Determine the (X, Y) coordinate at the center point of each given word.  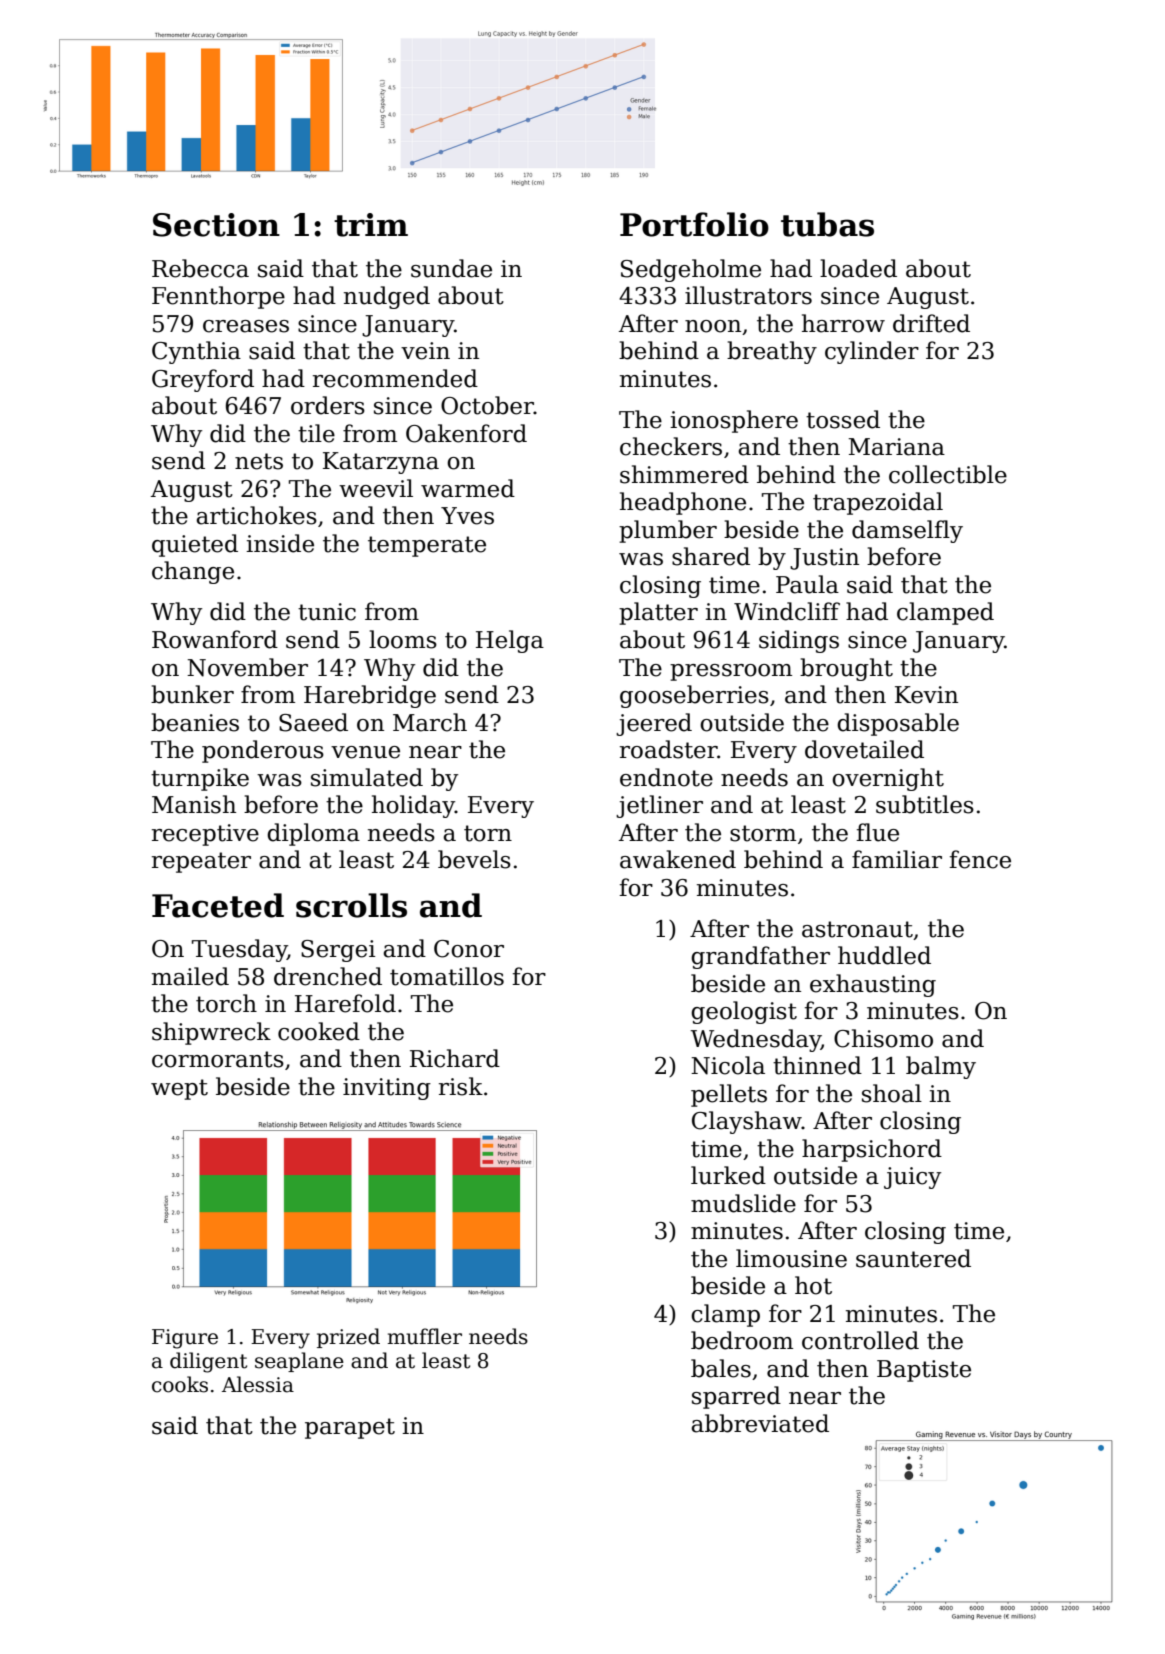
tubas (827, 224)
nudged (387, 297)
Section (216, 225)
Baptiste (924, 1371)
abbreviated (760, 1423)
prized (348, 1338)
